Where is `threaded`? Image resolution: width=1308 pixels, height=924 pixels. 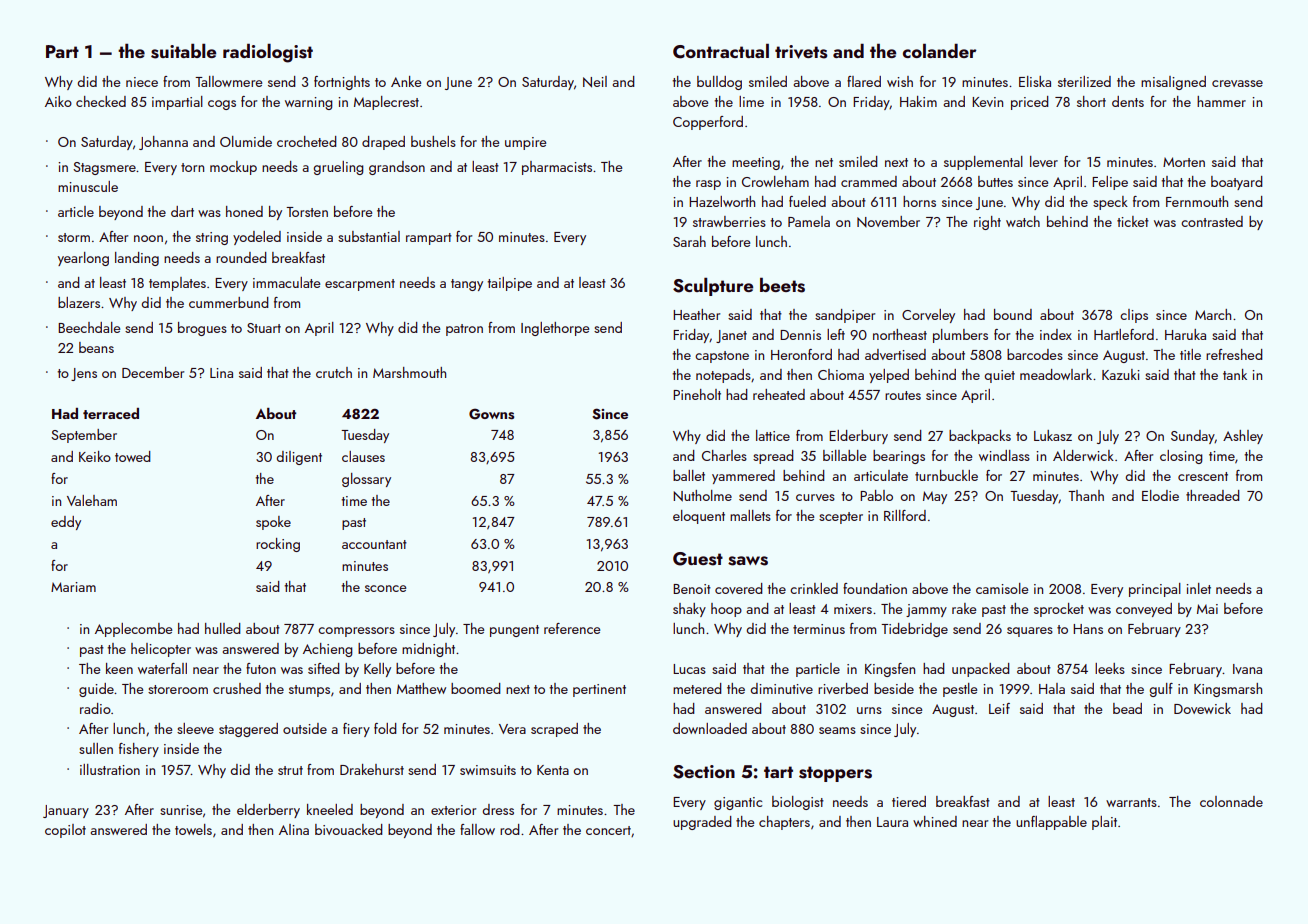 threaded is located at coordinates (1212, 495).
